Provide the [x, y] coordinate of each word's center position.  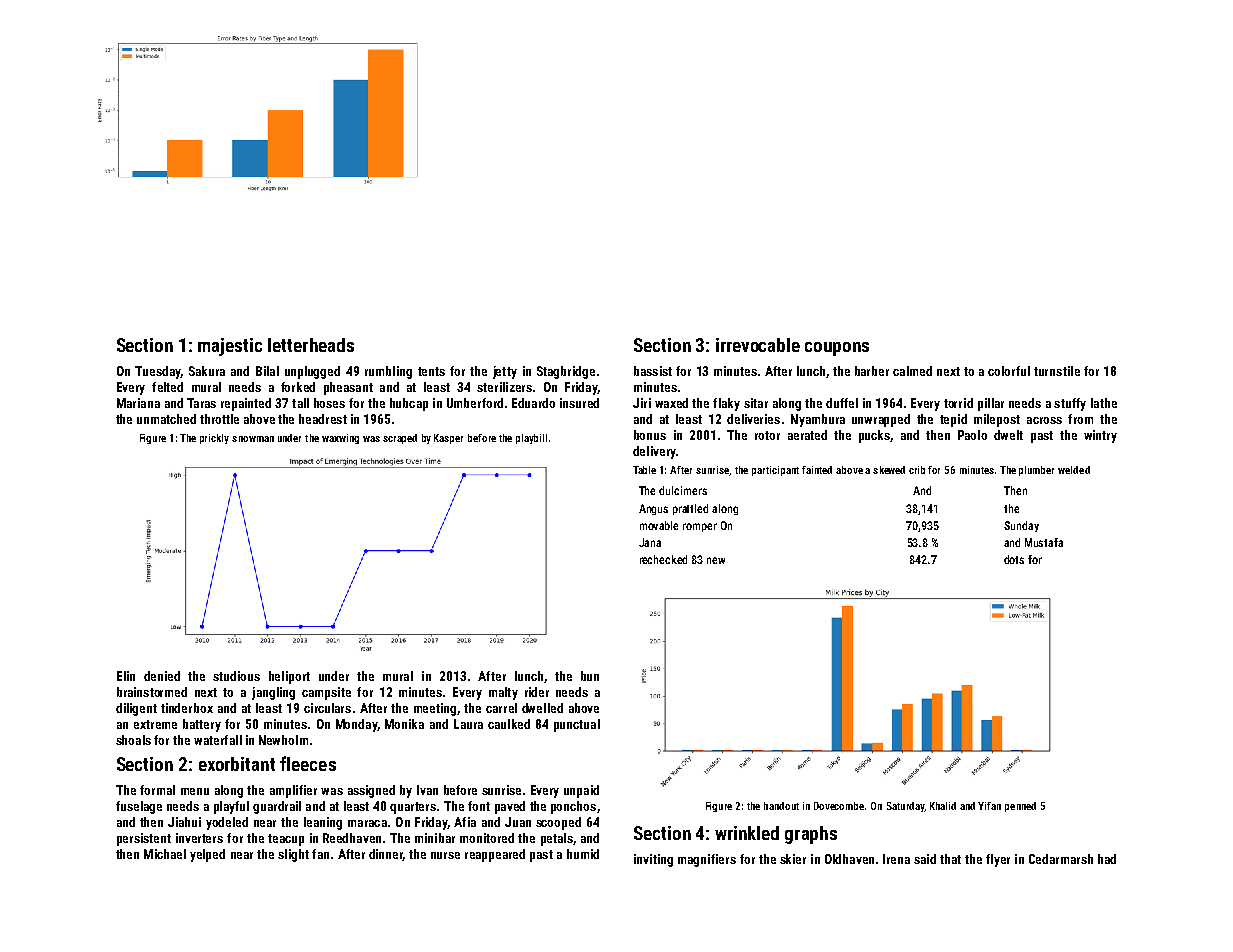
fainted [817, 470]
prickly [214, 439]
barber [872, 371]
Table [644, 470]
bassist [653, 371]
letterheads [311, 345]
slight [293, 855]
